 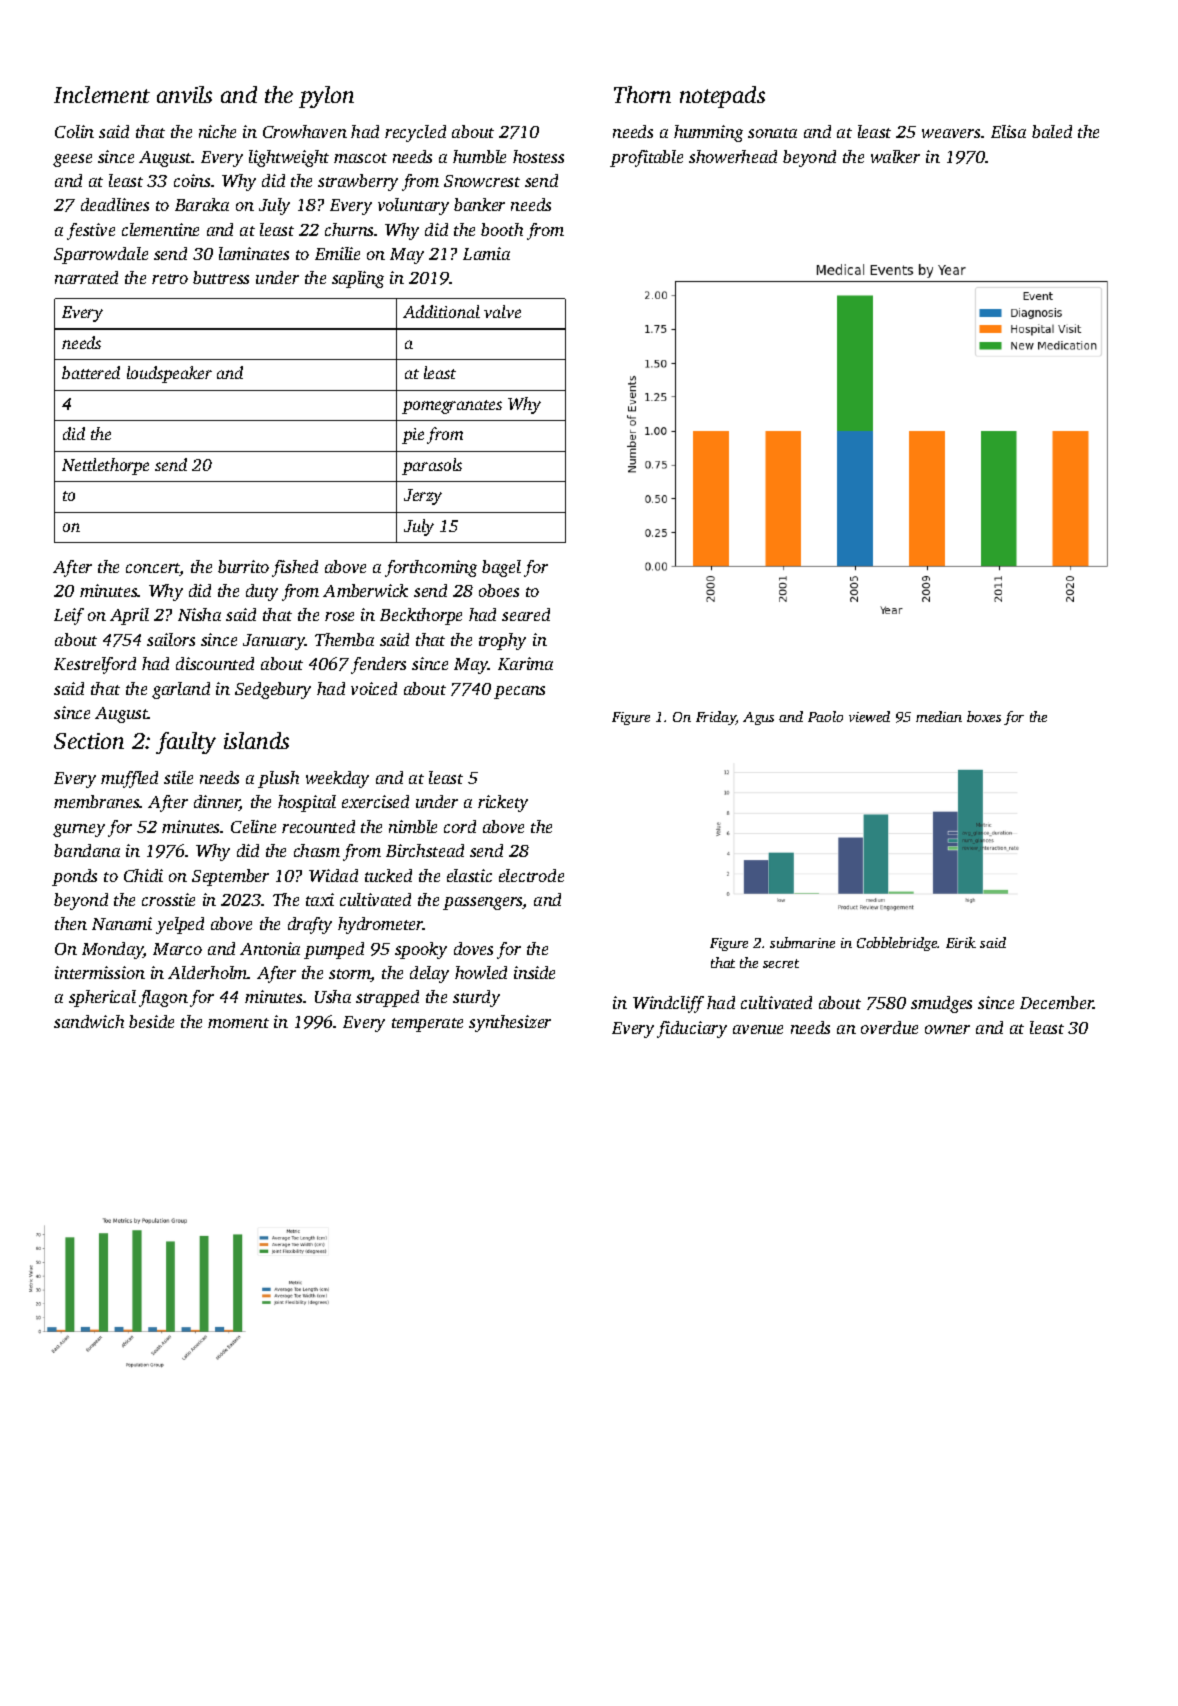 What do you see at coordinates (334, 950) in the image?
I see `pumped` at bounding box center [334, 950].
